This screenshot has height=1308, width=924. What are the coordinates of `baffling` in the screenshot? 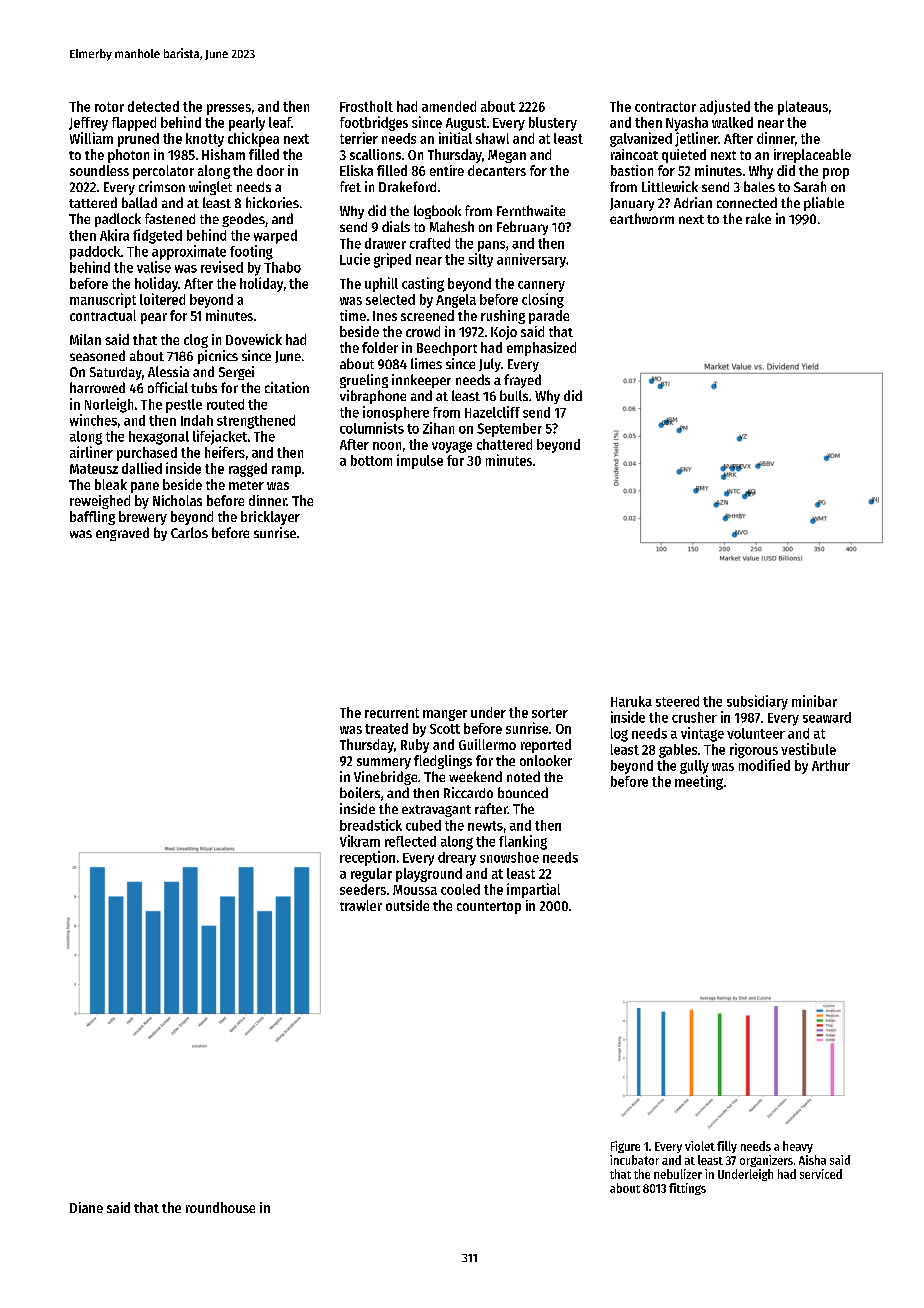 It's located at (92, 518).
